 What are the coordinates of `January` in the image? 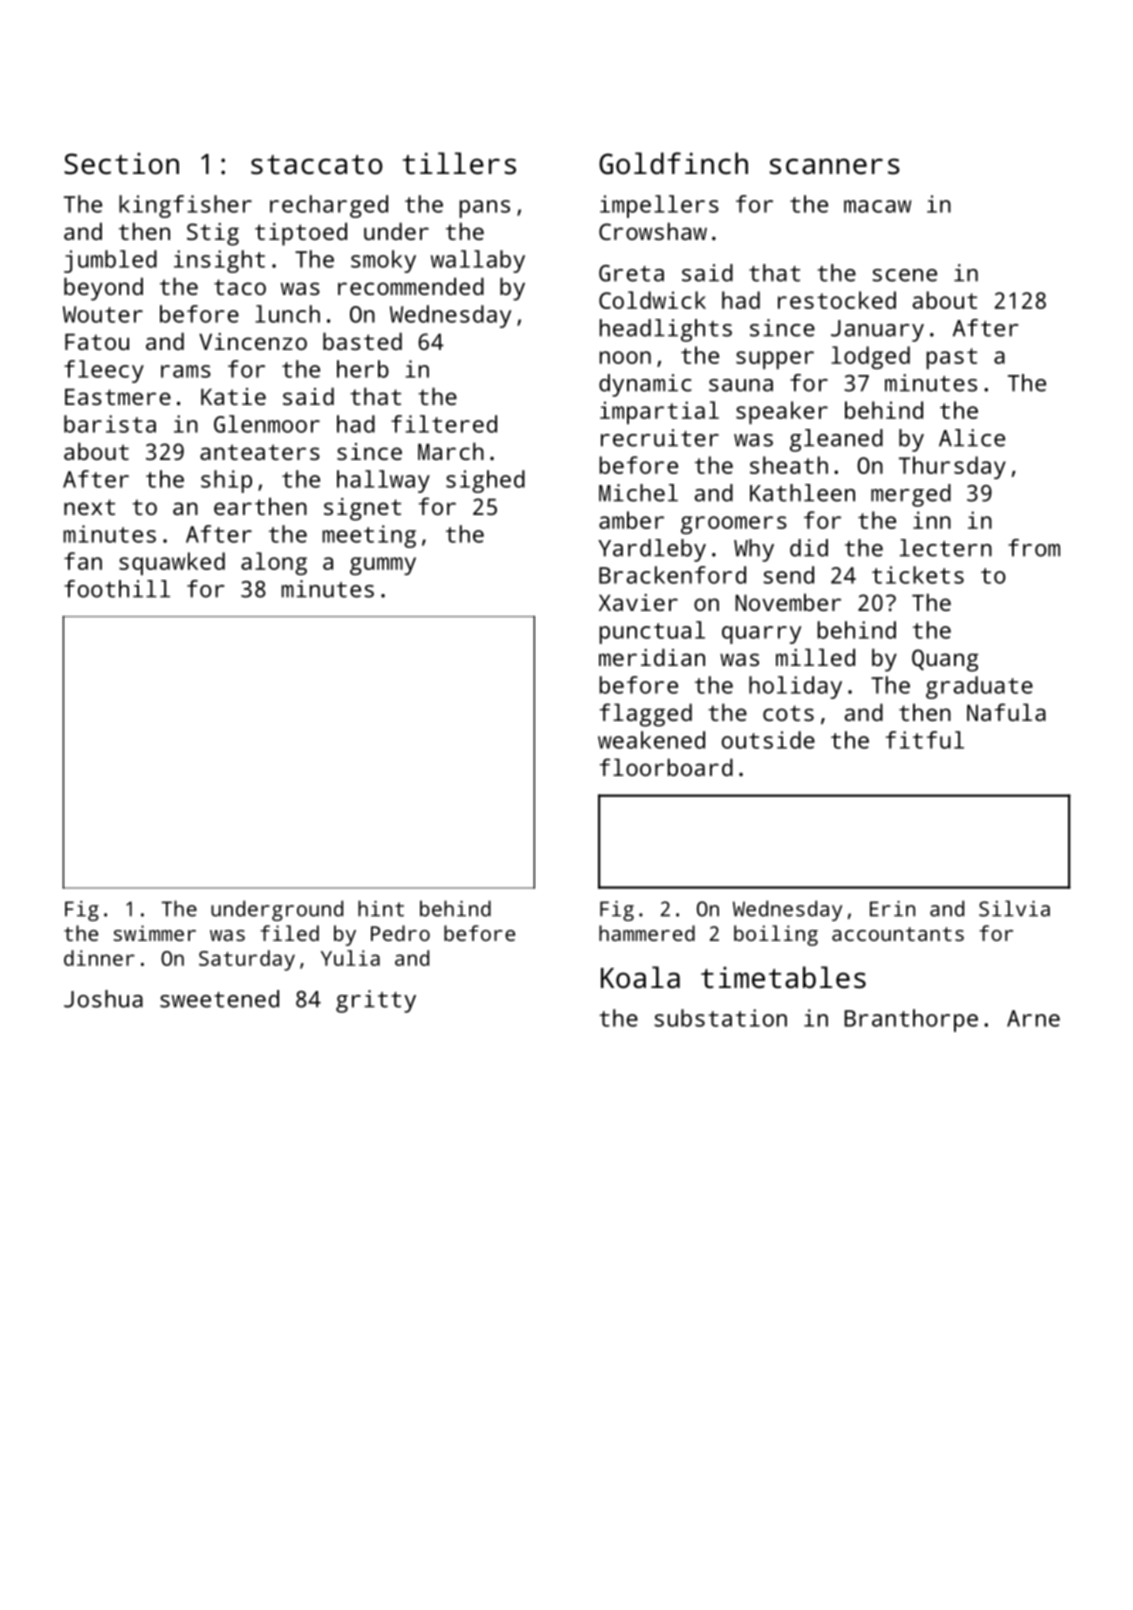 It's located at (877, 331).
